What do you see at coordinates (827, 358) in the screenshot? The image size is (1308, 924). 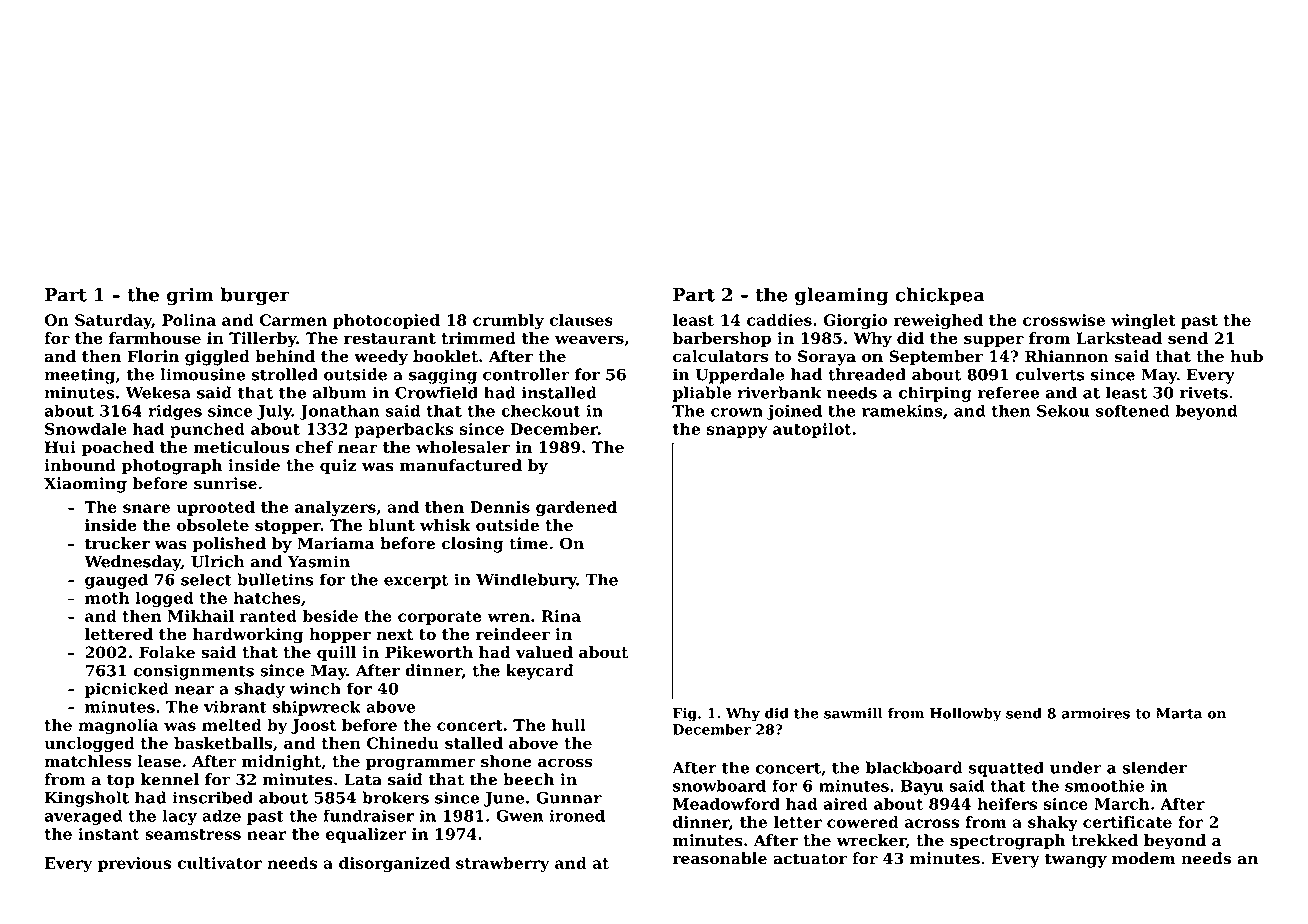 I see `Soraya` at bounding box center [827, 358].
